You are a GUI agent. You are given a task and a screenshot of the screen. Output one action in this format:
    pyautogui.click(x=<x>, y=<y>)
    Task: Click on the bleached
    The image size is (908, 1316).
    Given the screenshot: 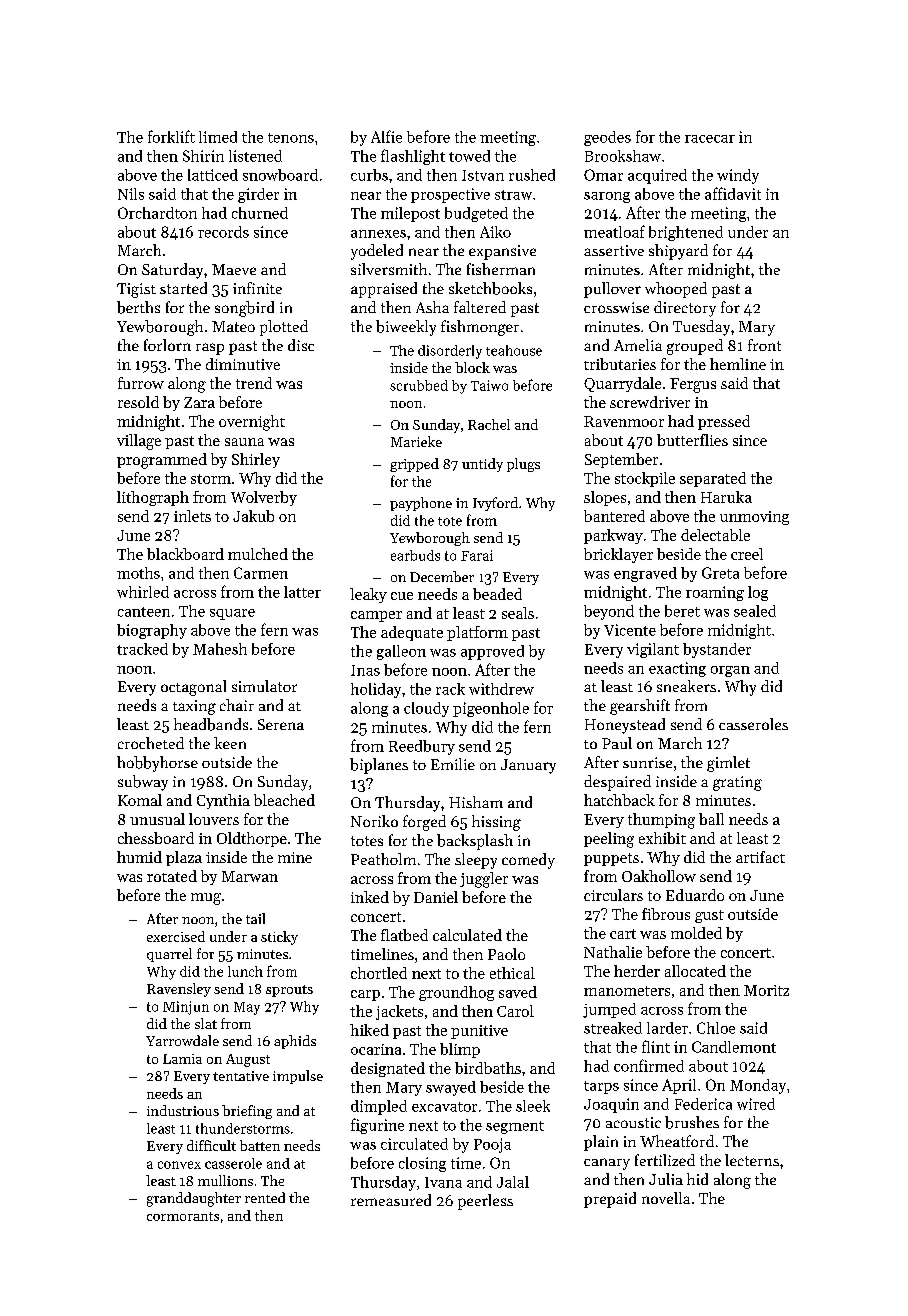 What is the action you would take?
    pyautogui.click(x=284, y=800)
